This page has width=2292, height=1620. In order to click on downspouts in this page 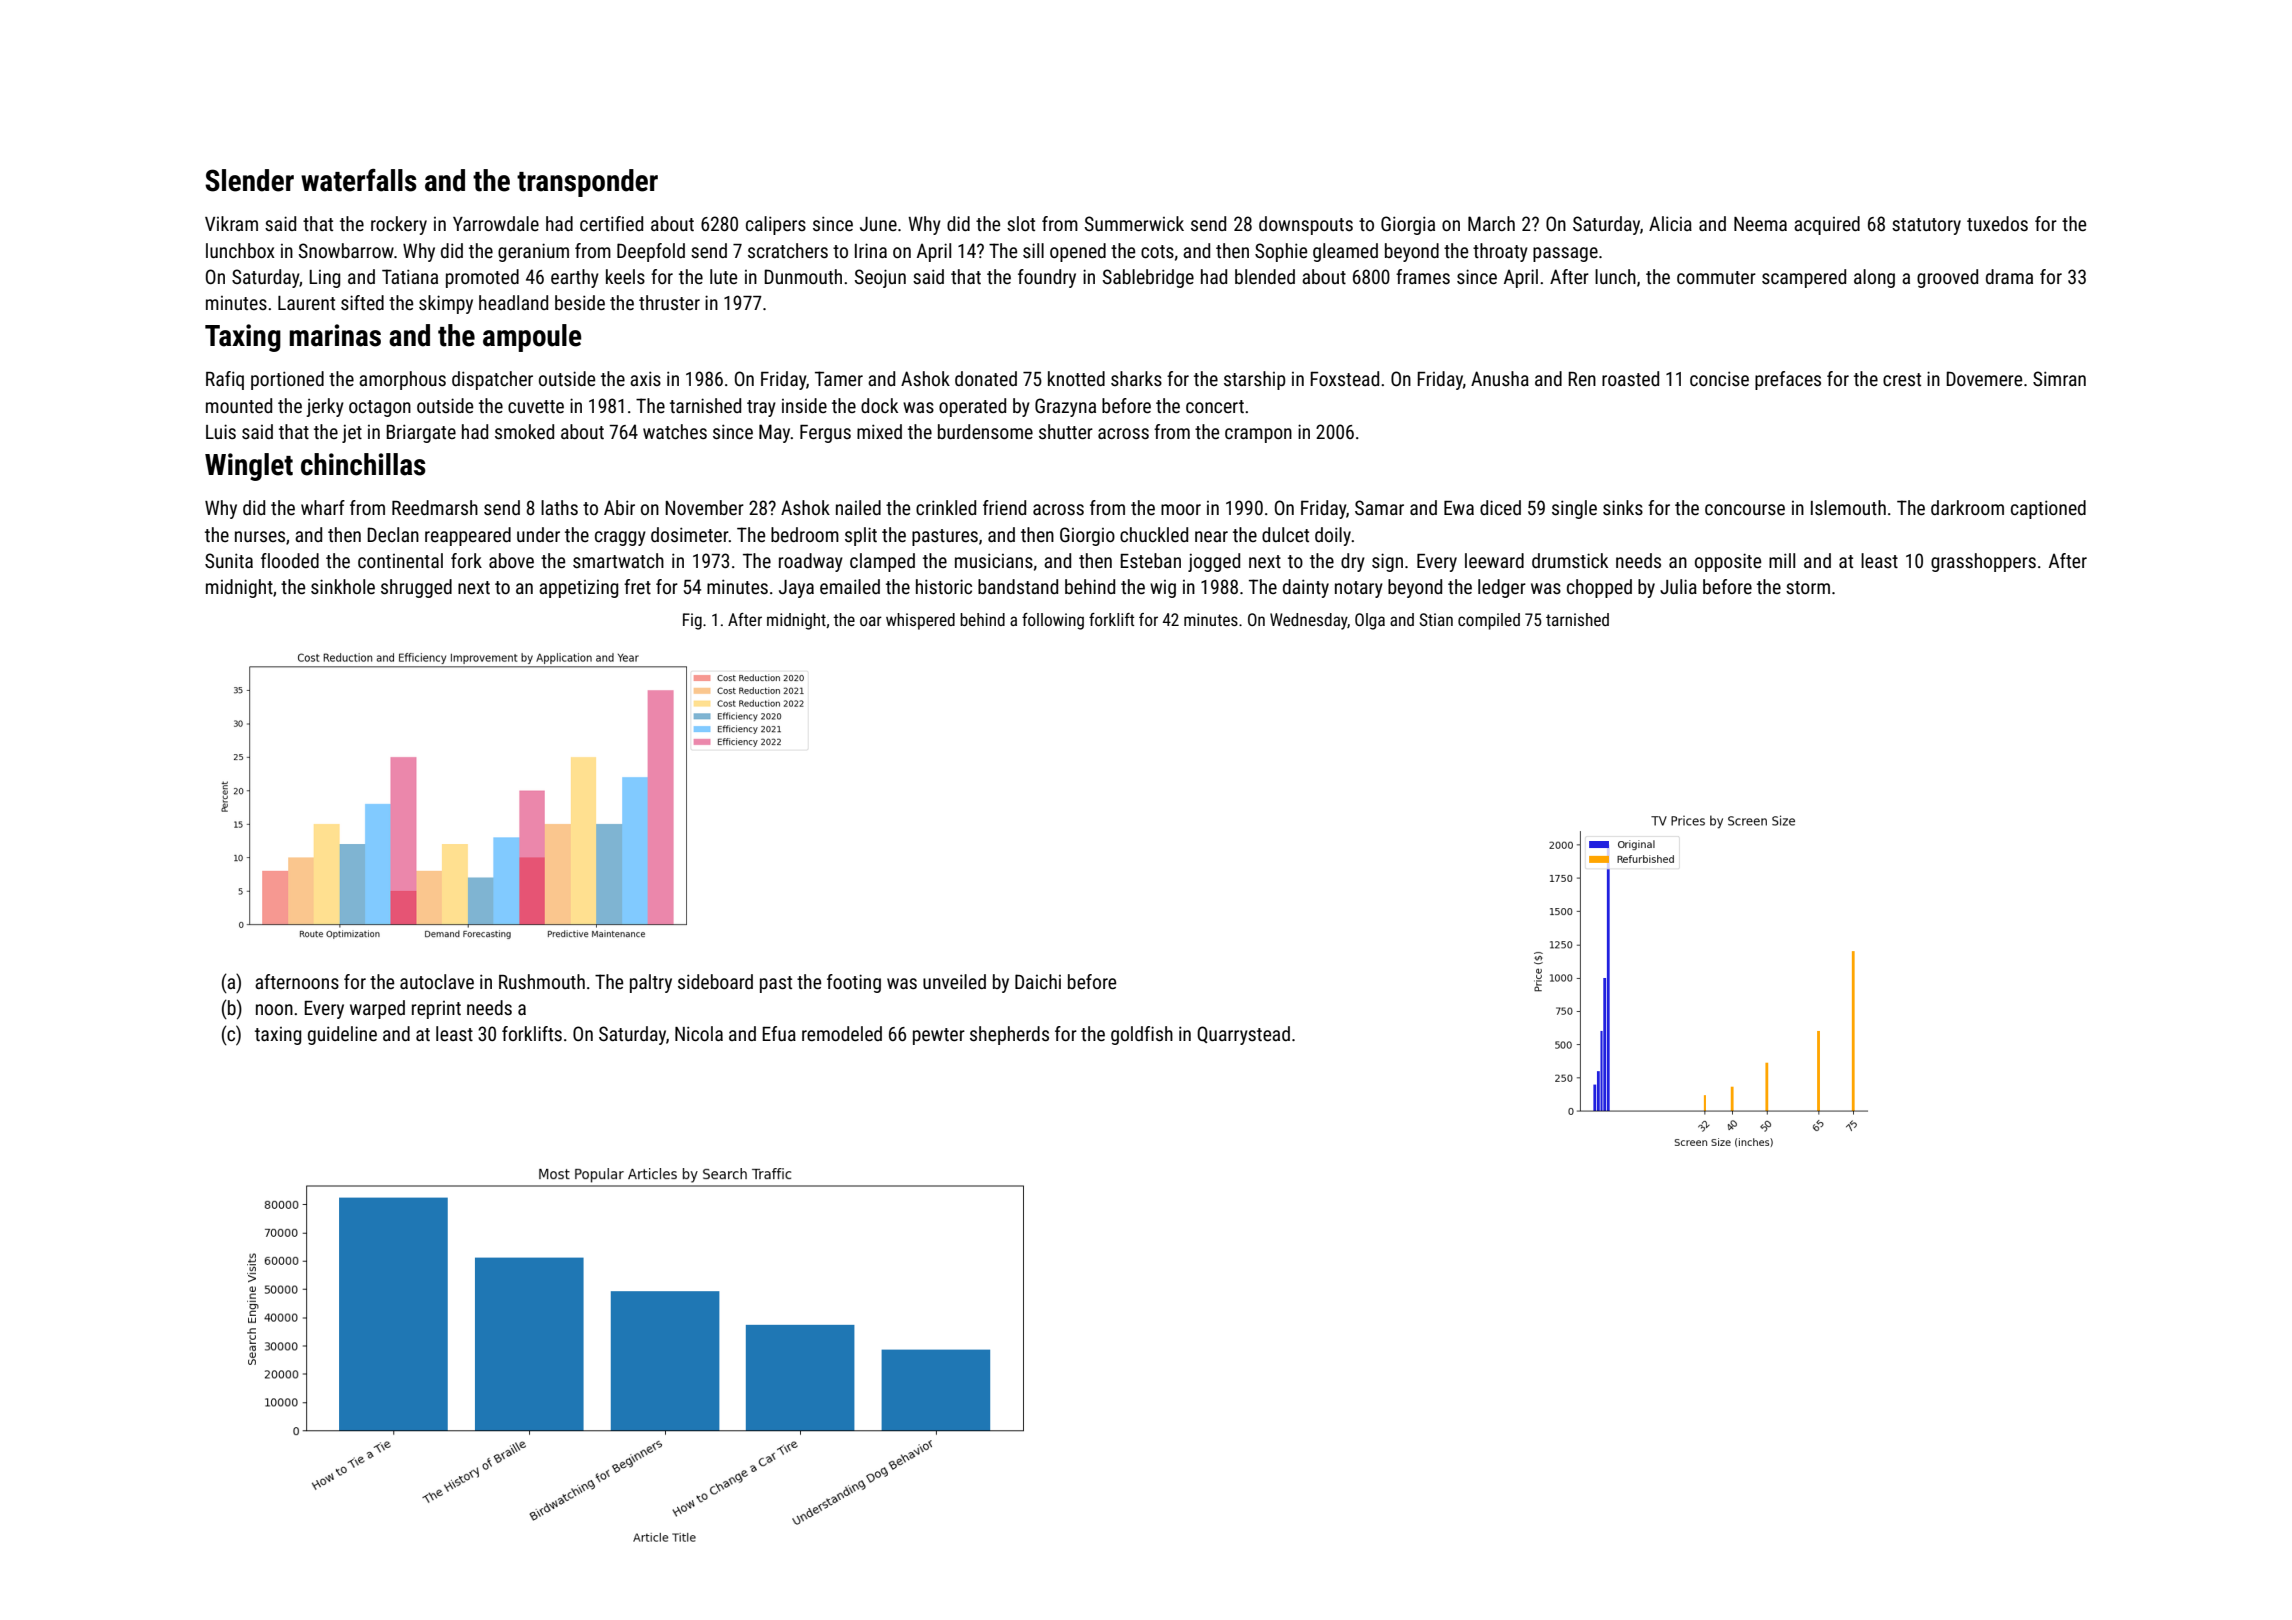, I will do `click(1306, 225)`.
